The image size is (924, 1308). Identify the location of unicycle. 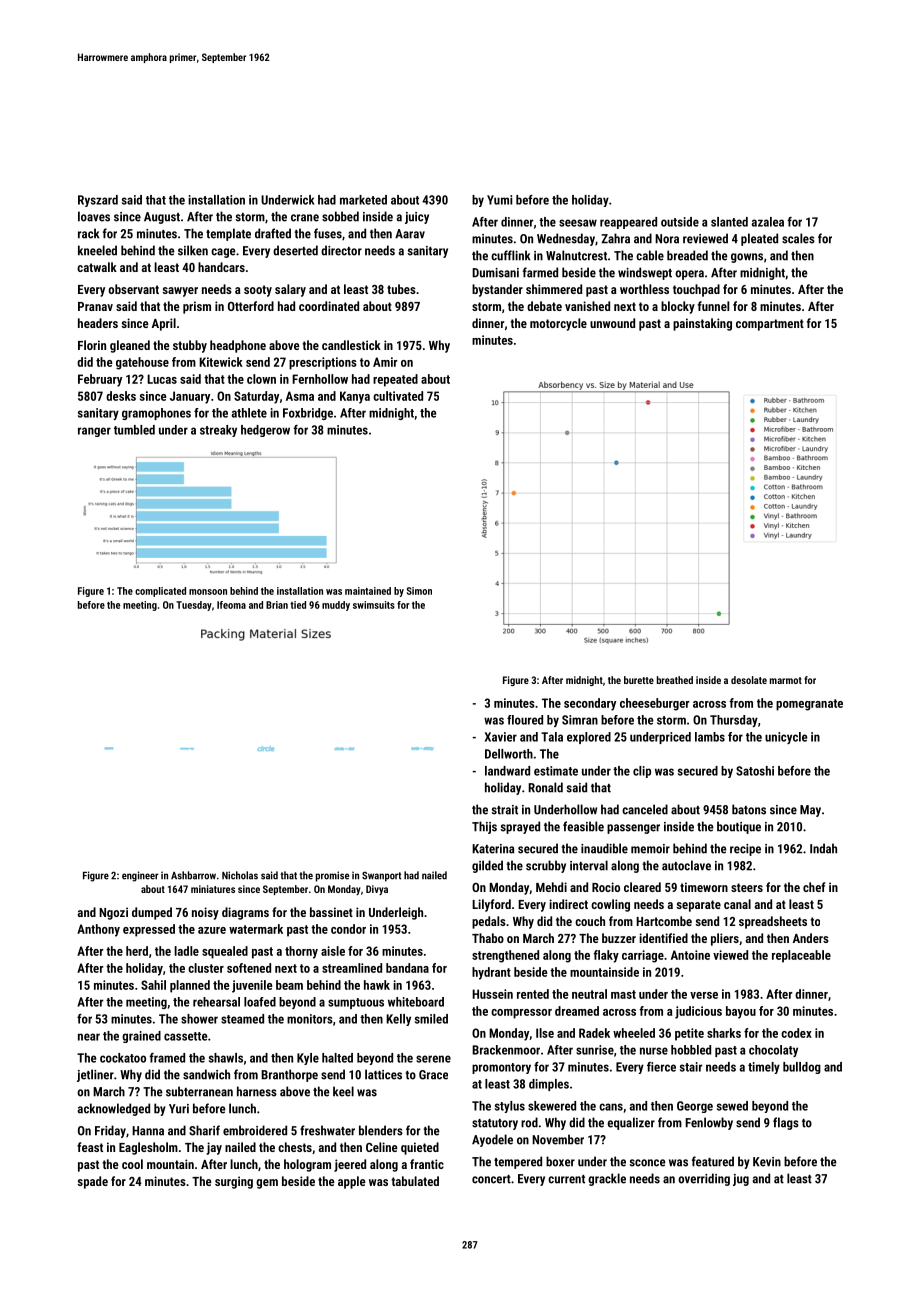
(786, 738).
